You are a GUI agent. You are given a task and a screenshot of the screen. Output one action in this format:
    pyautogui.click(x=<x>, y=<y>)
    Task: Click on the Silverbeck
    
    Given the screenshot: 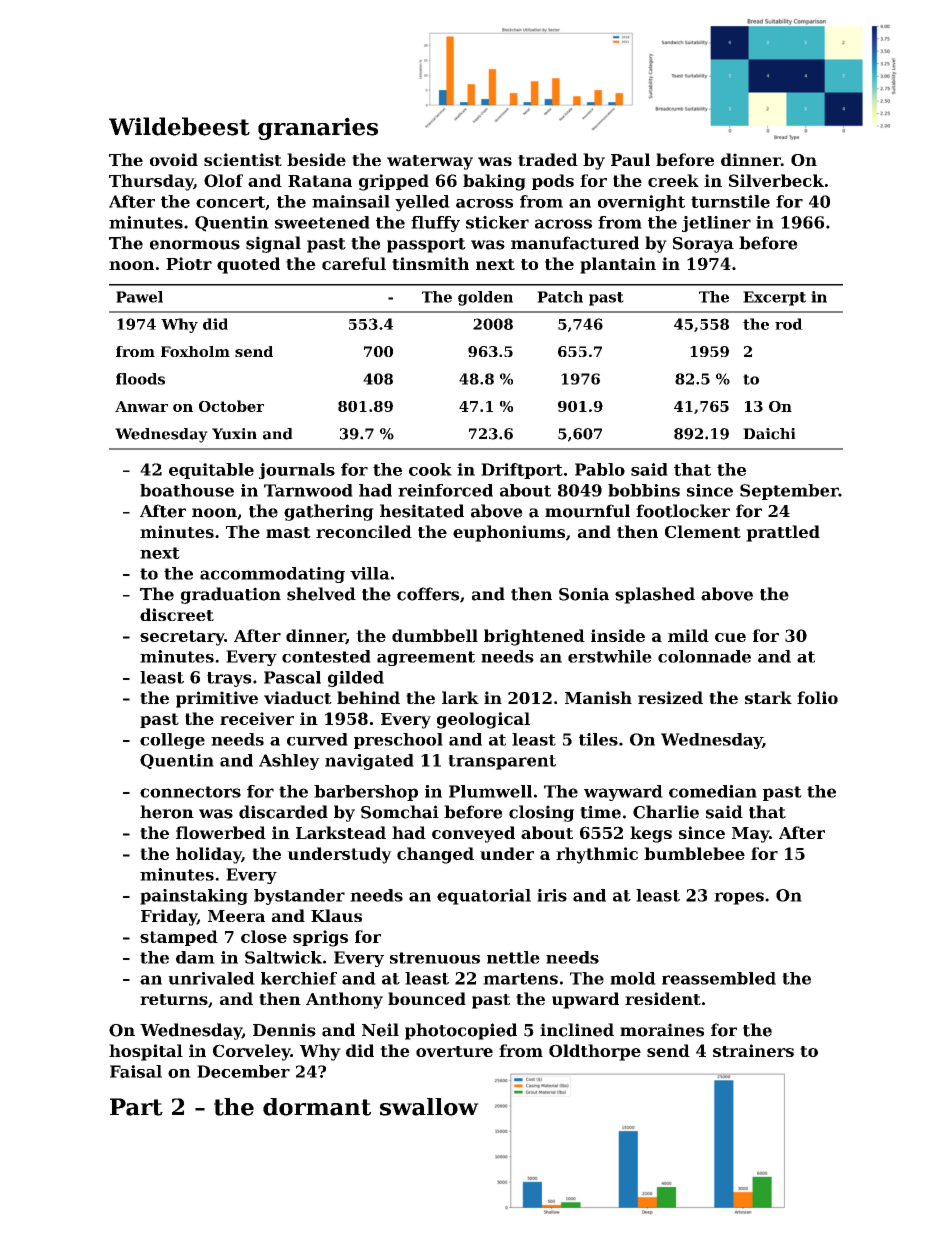 What is the action you would take?
    pyautogui.click(x=776, y=180)
